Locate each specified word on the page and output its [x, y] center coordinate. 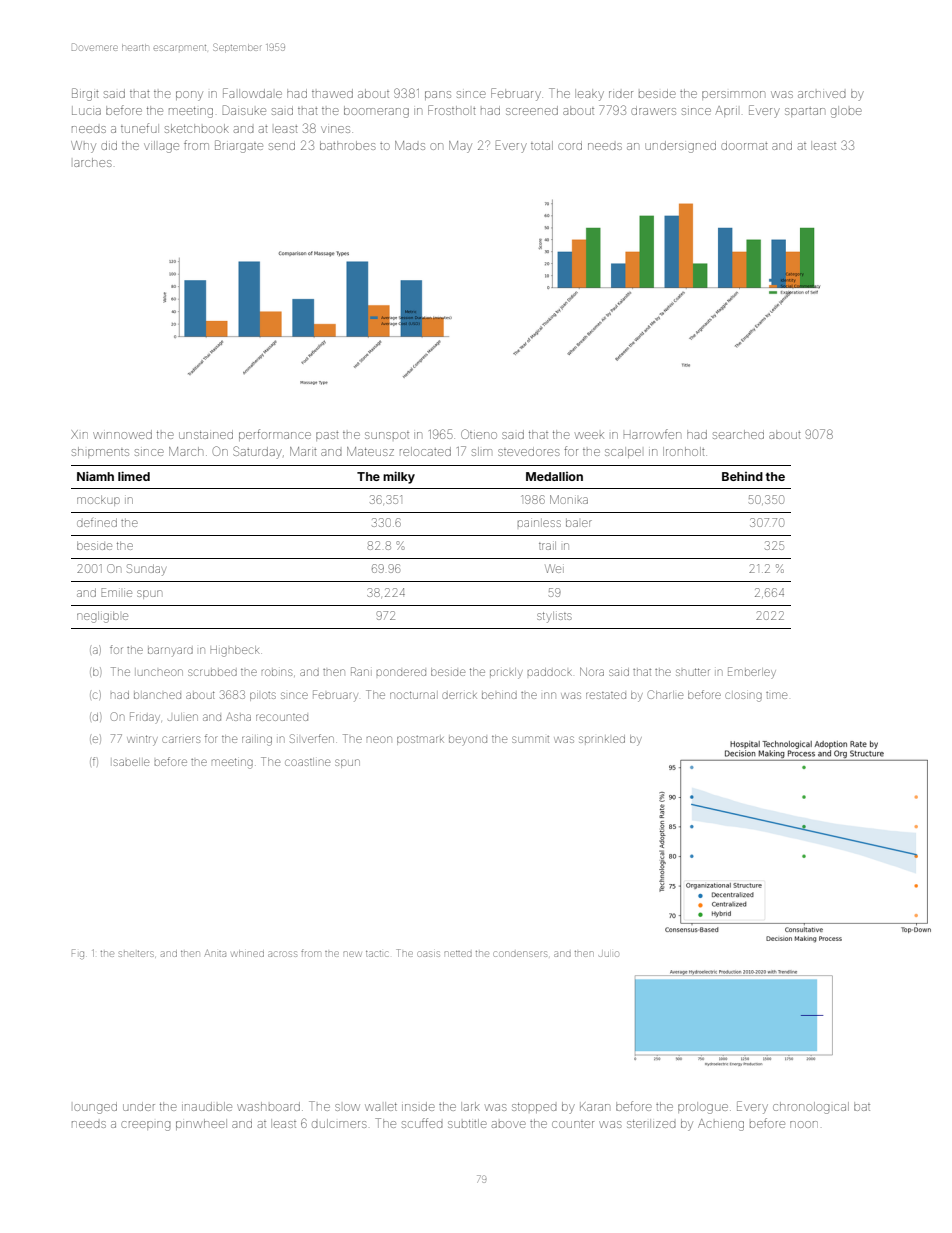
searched [738, 434]
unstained [206, 435]
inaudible [207, 1106]
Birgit [85, 94]
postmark [420, 740]
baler [579, 523]
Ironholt [683, 451]
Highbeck [235, 651]
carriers [181, 739]
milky [399, 477]
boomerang [376, 112]
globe [846, 112]
